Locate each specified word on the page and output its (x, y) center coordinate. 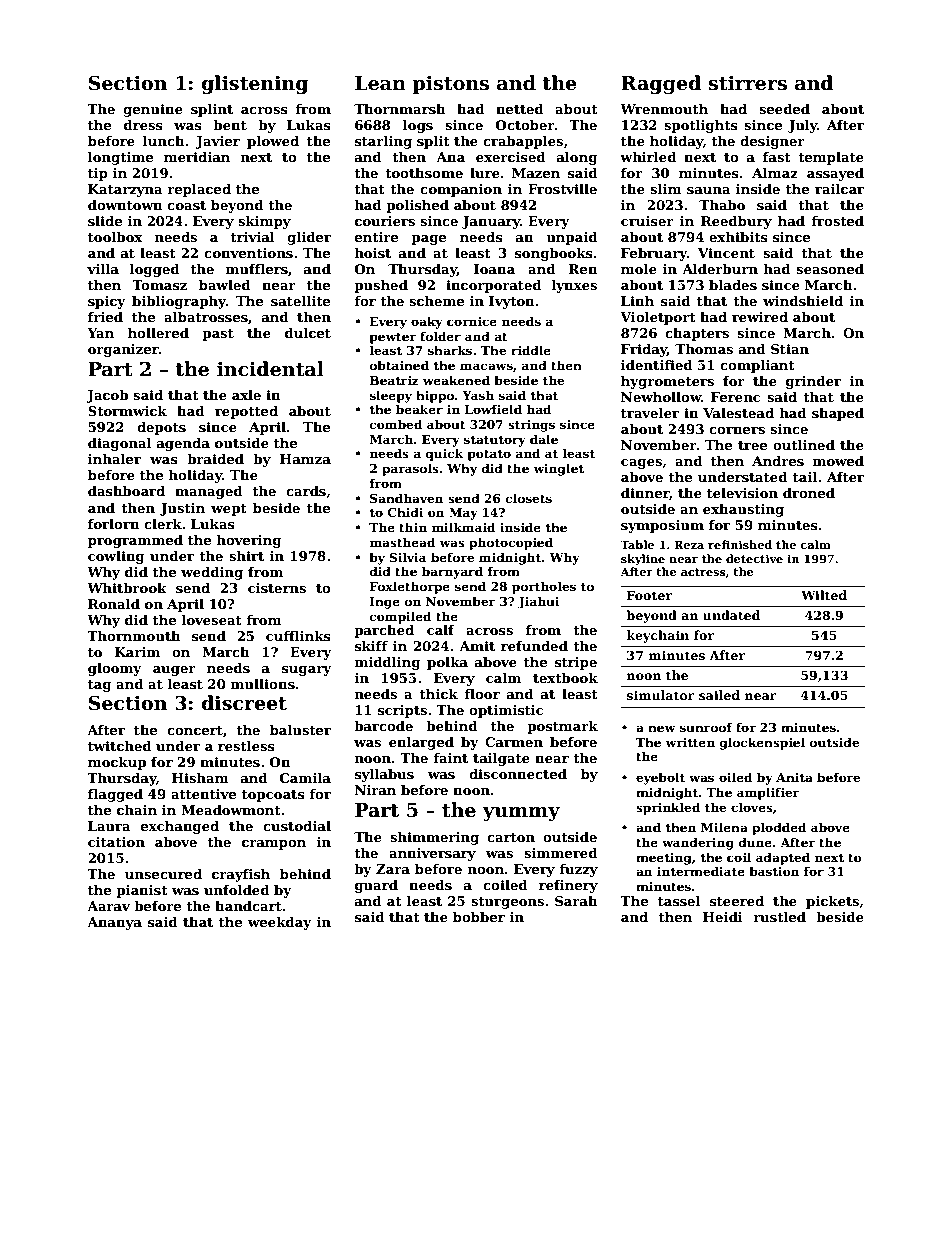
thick (438, 694)
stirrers (748, 83)
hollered (158, 333)
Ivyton (512, 302)
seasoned (830, 269)
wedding (212, 573)
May (463, 514)
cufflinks (298, 636)
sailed (719, 695)
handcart (248, 906)
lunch (164, 141)
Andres (778, 461)
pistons (450, 85)
